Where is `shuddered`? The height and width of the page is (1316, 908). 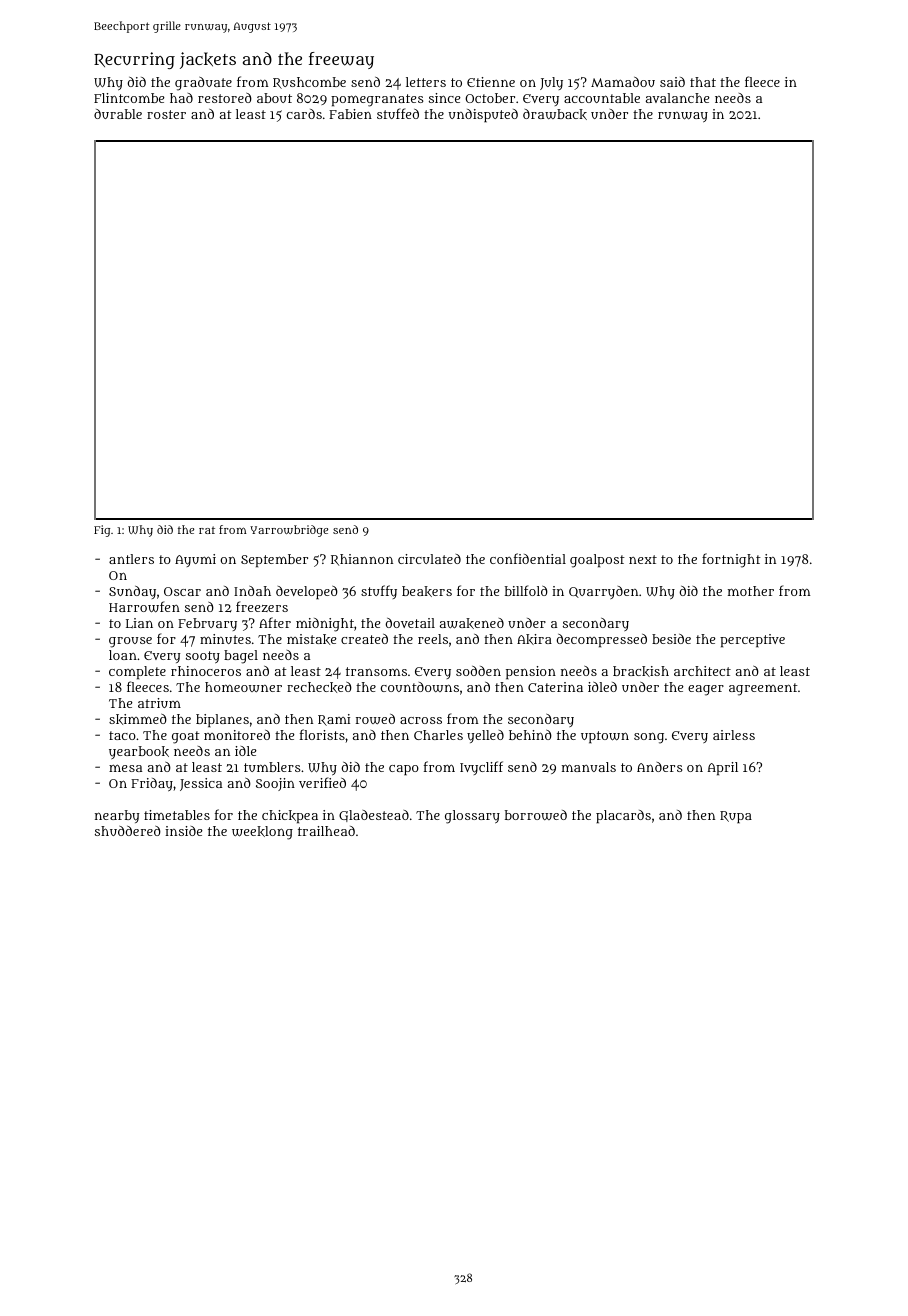
shuddered is located at coordinates (128, 831).
